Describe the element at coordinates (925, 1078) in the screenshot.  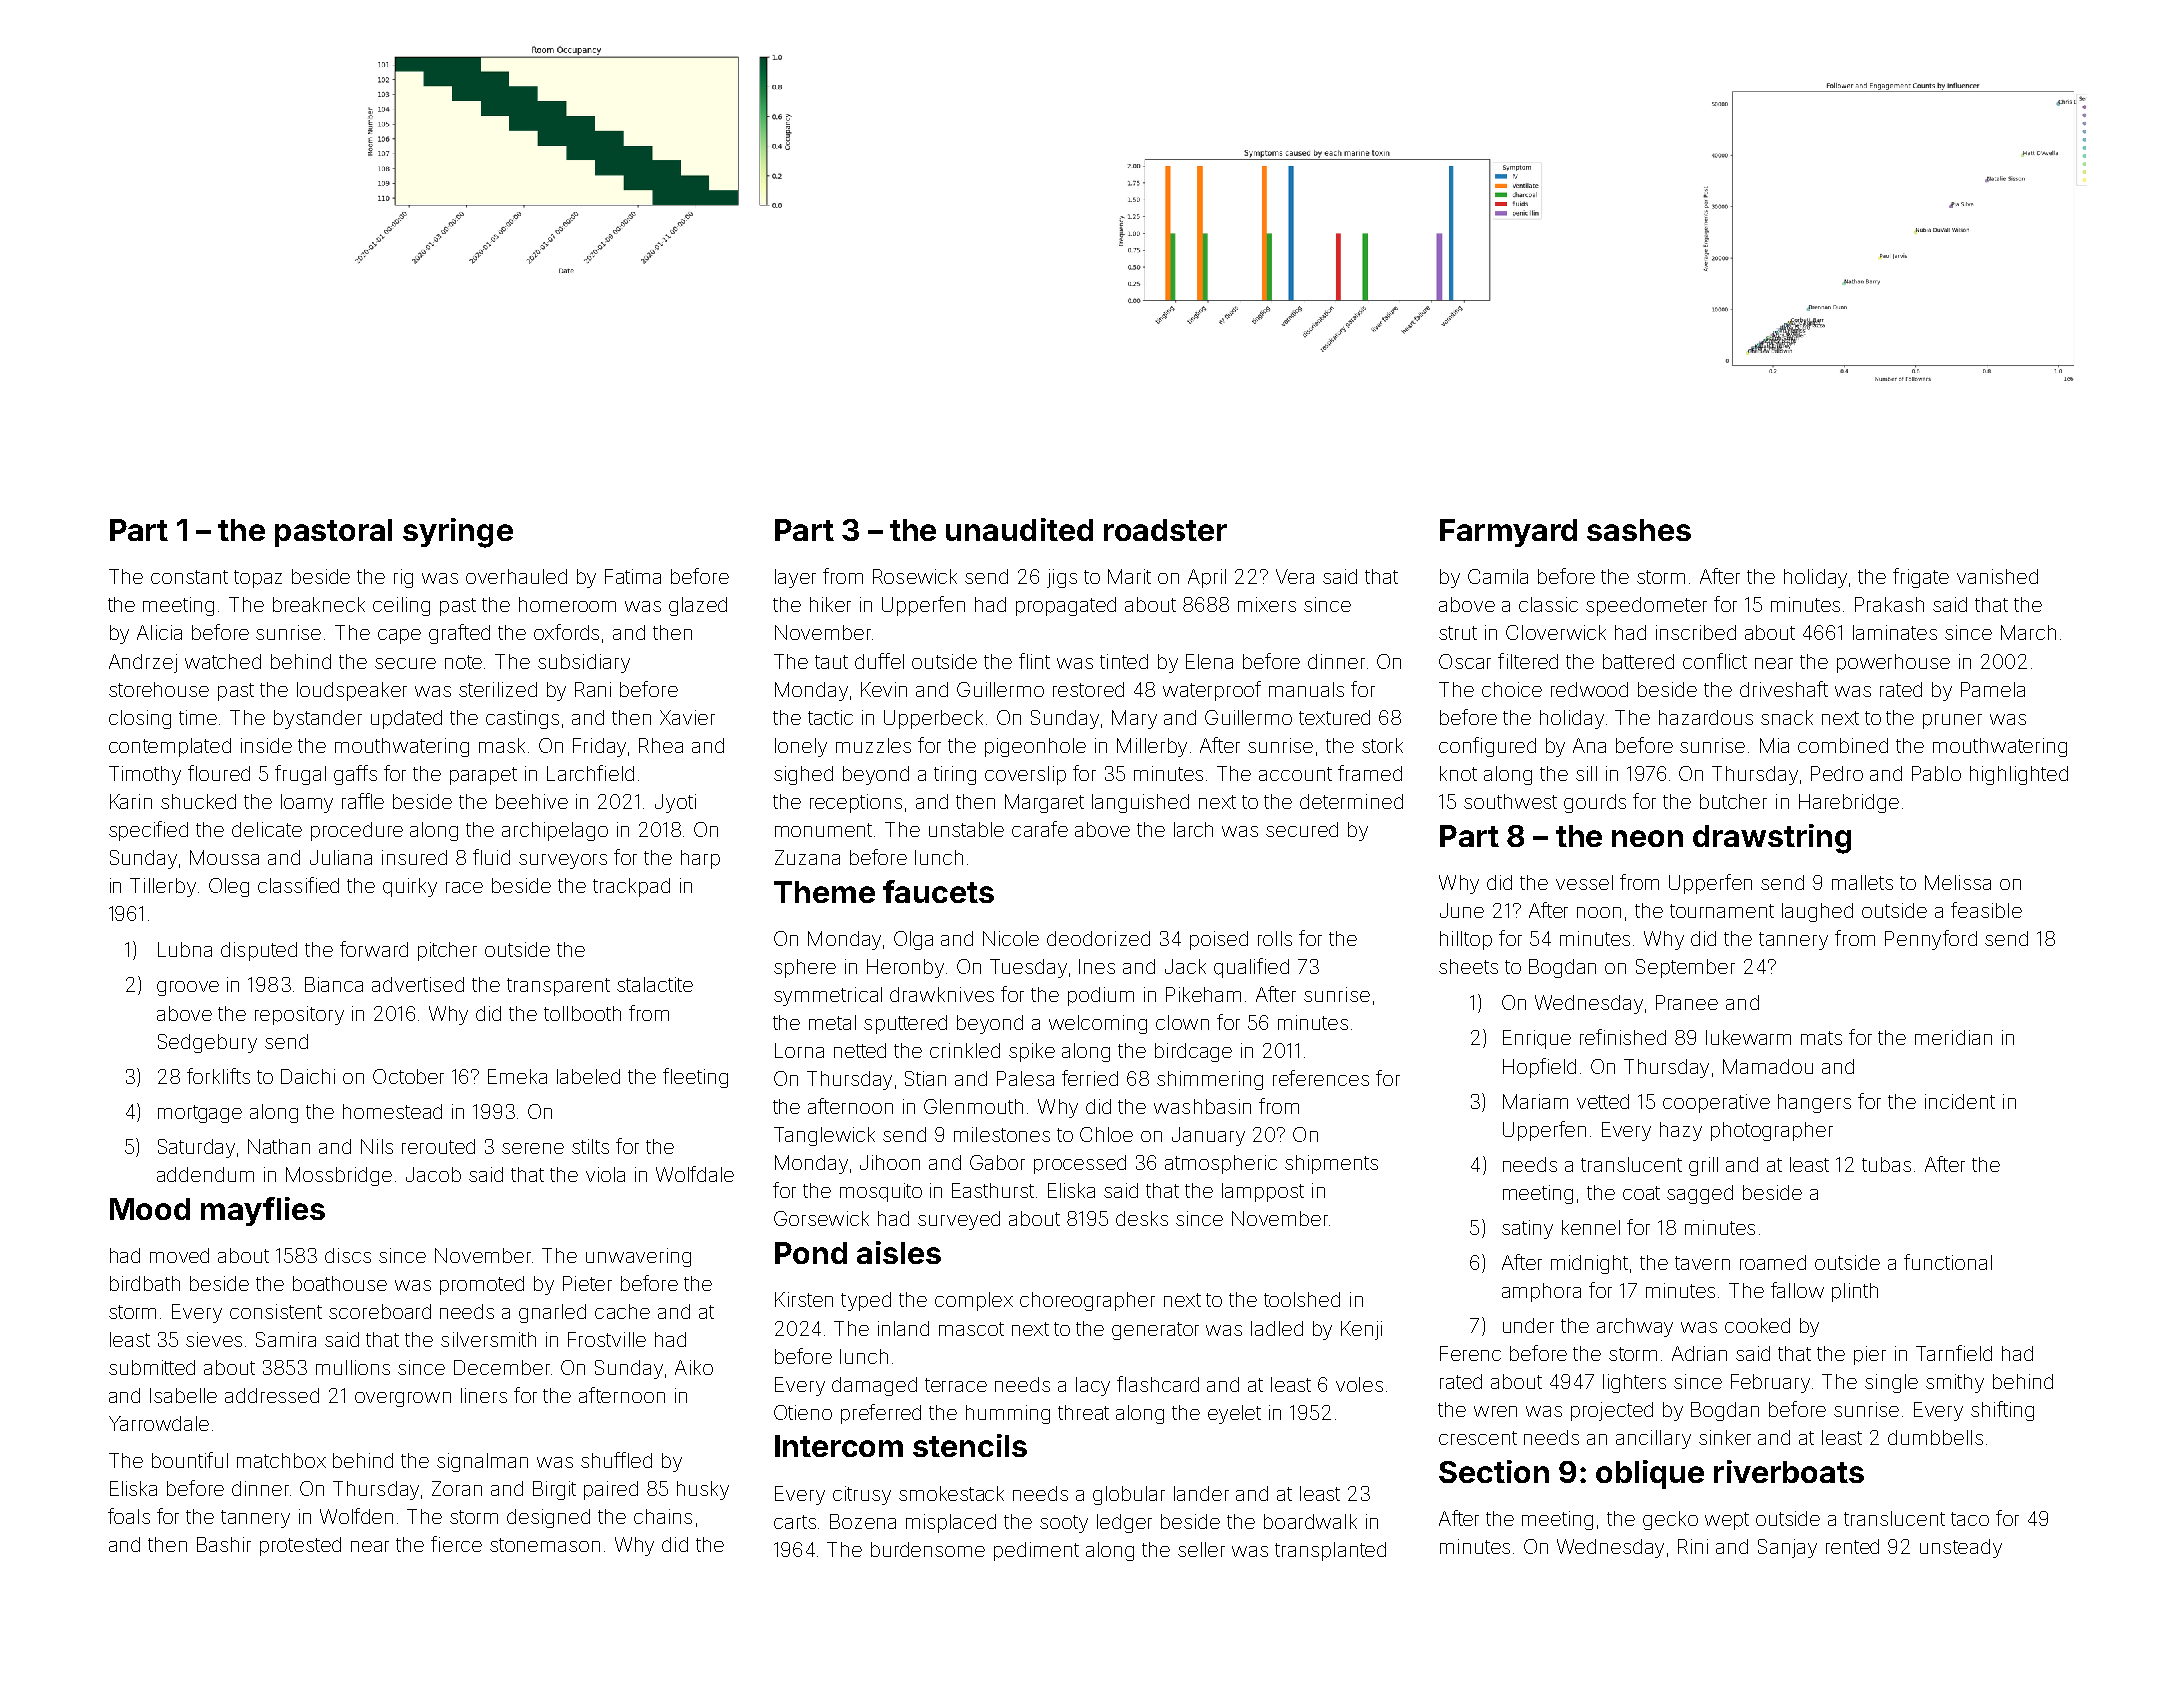
I see `Stian` at that location.
